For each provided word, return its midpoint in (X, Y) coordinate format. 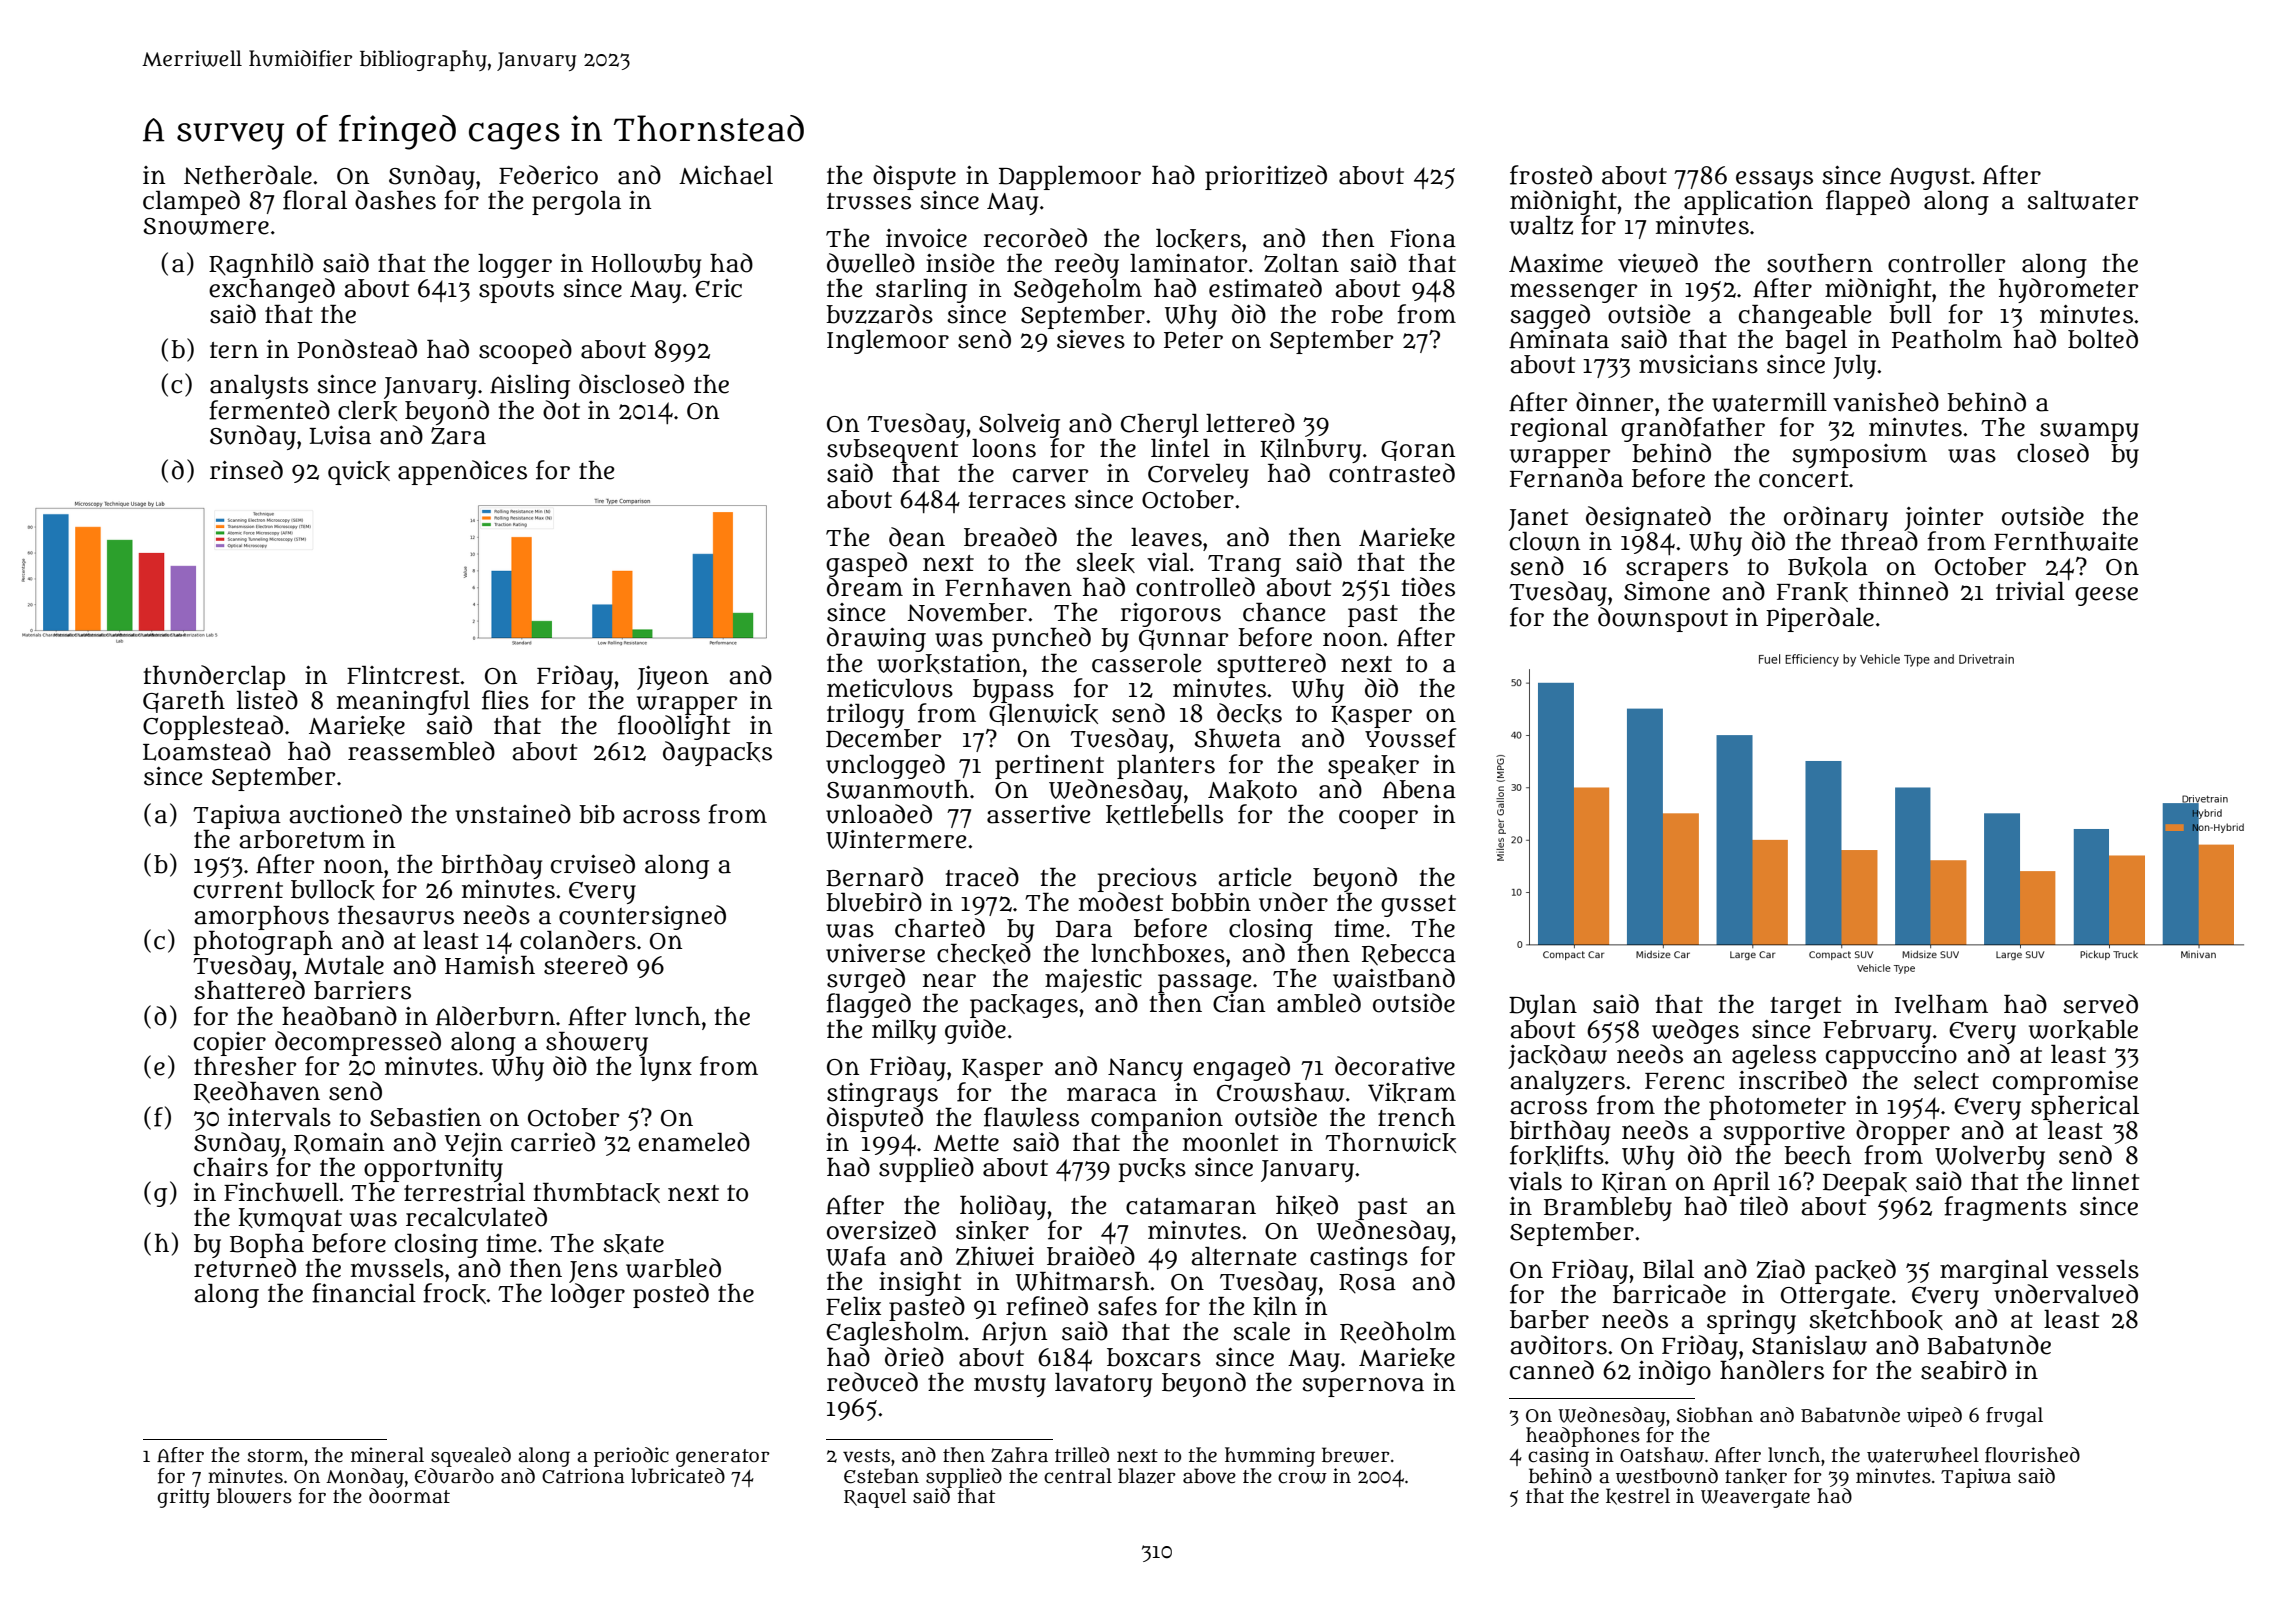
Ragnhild (261, 265)
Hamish (490, 965)
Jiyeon (673, 678)
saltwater (2083, 200)
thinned (1903, 591)
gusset (1418, 906)
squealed (471, 1457)
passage (1204, 983)
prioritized (1266, 177)
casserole (1146, 663)
